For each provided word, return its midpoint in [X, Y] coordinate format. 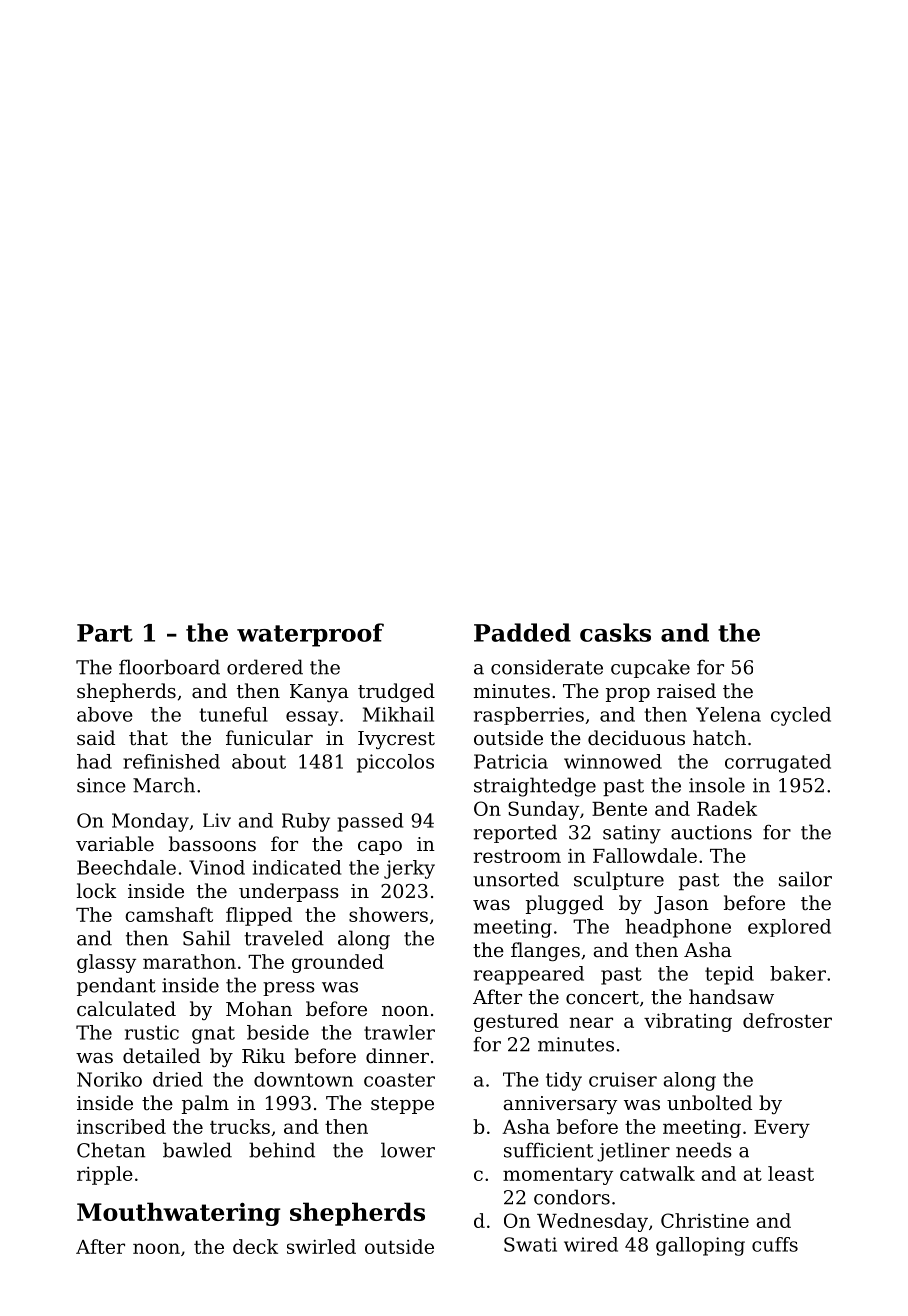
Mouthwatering [178, 1214]
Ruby [306, 822]
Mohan [259, 1008]
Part [105, 633]
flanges [545, 951]
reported [515, 833]
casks [615, 632]
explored [789, 928]
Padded [522, 632]
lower [408, 1150]
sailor [805, 879]
